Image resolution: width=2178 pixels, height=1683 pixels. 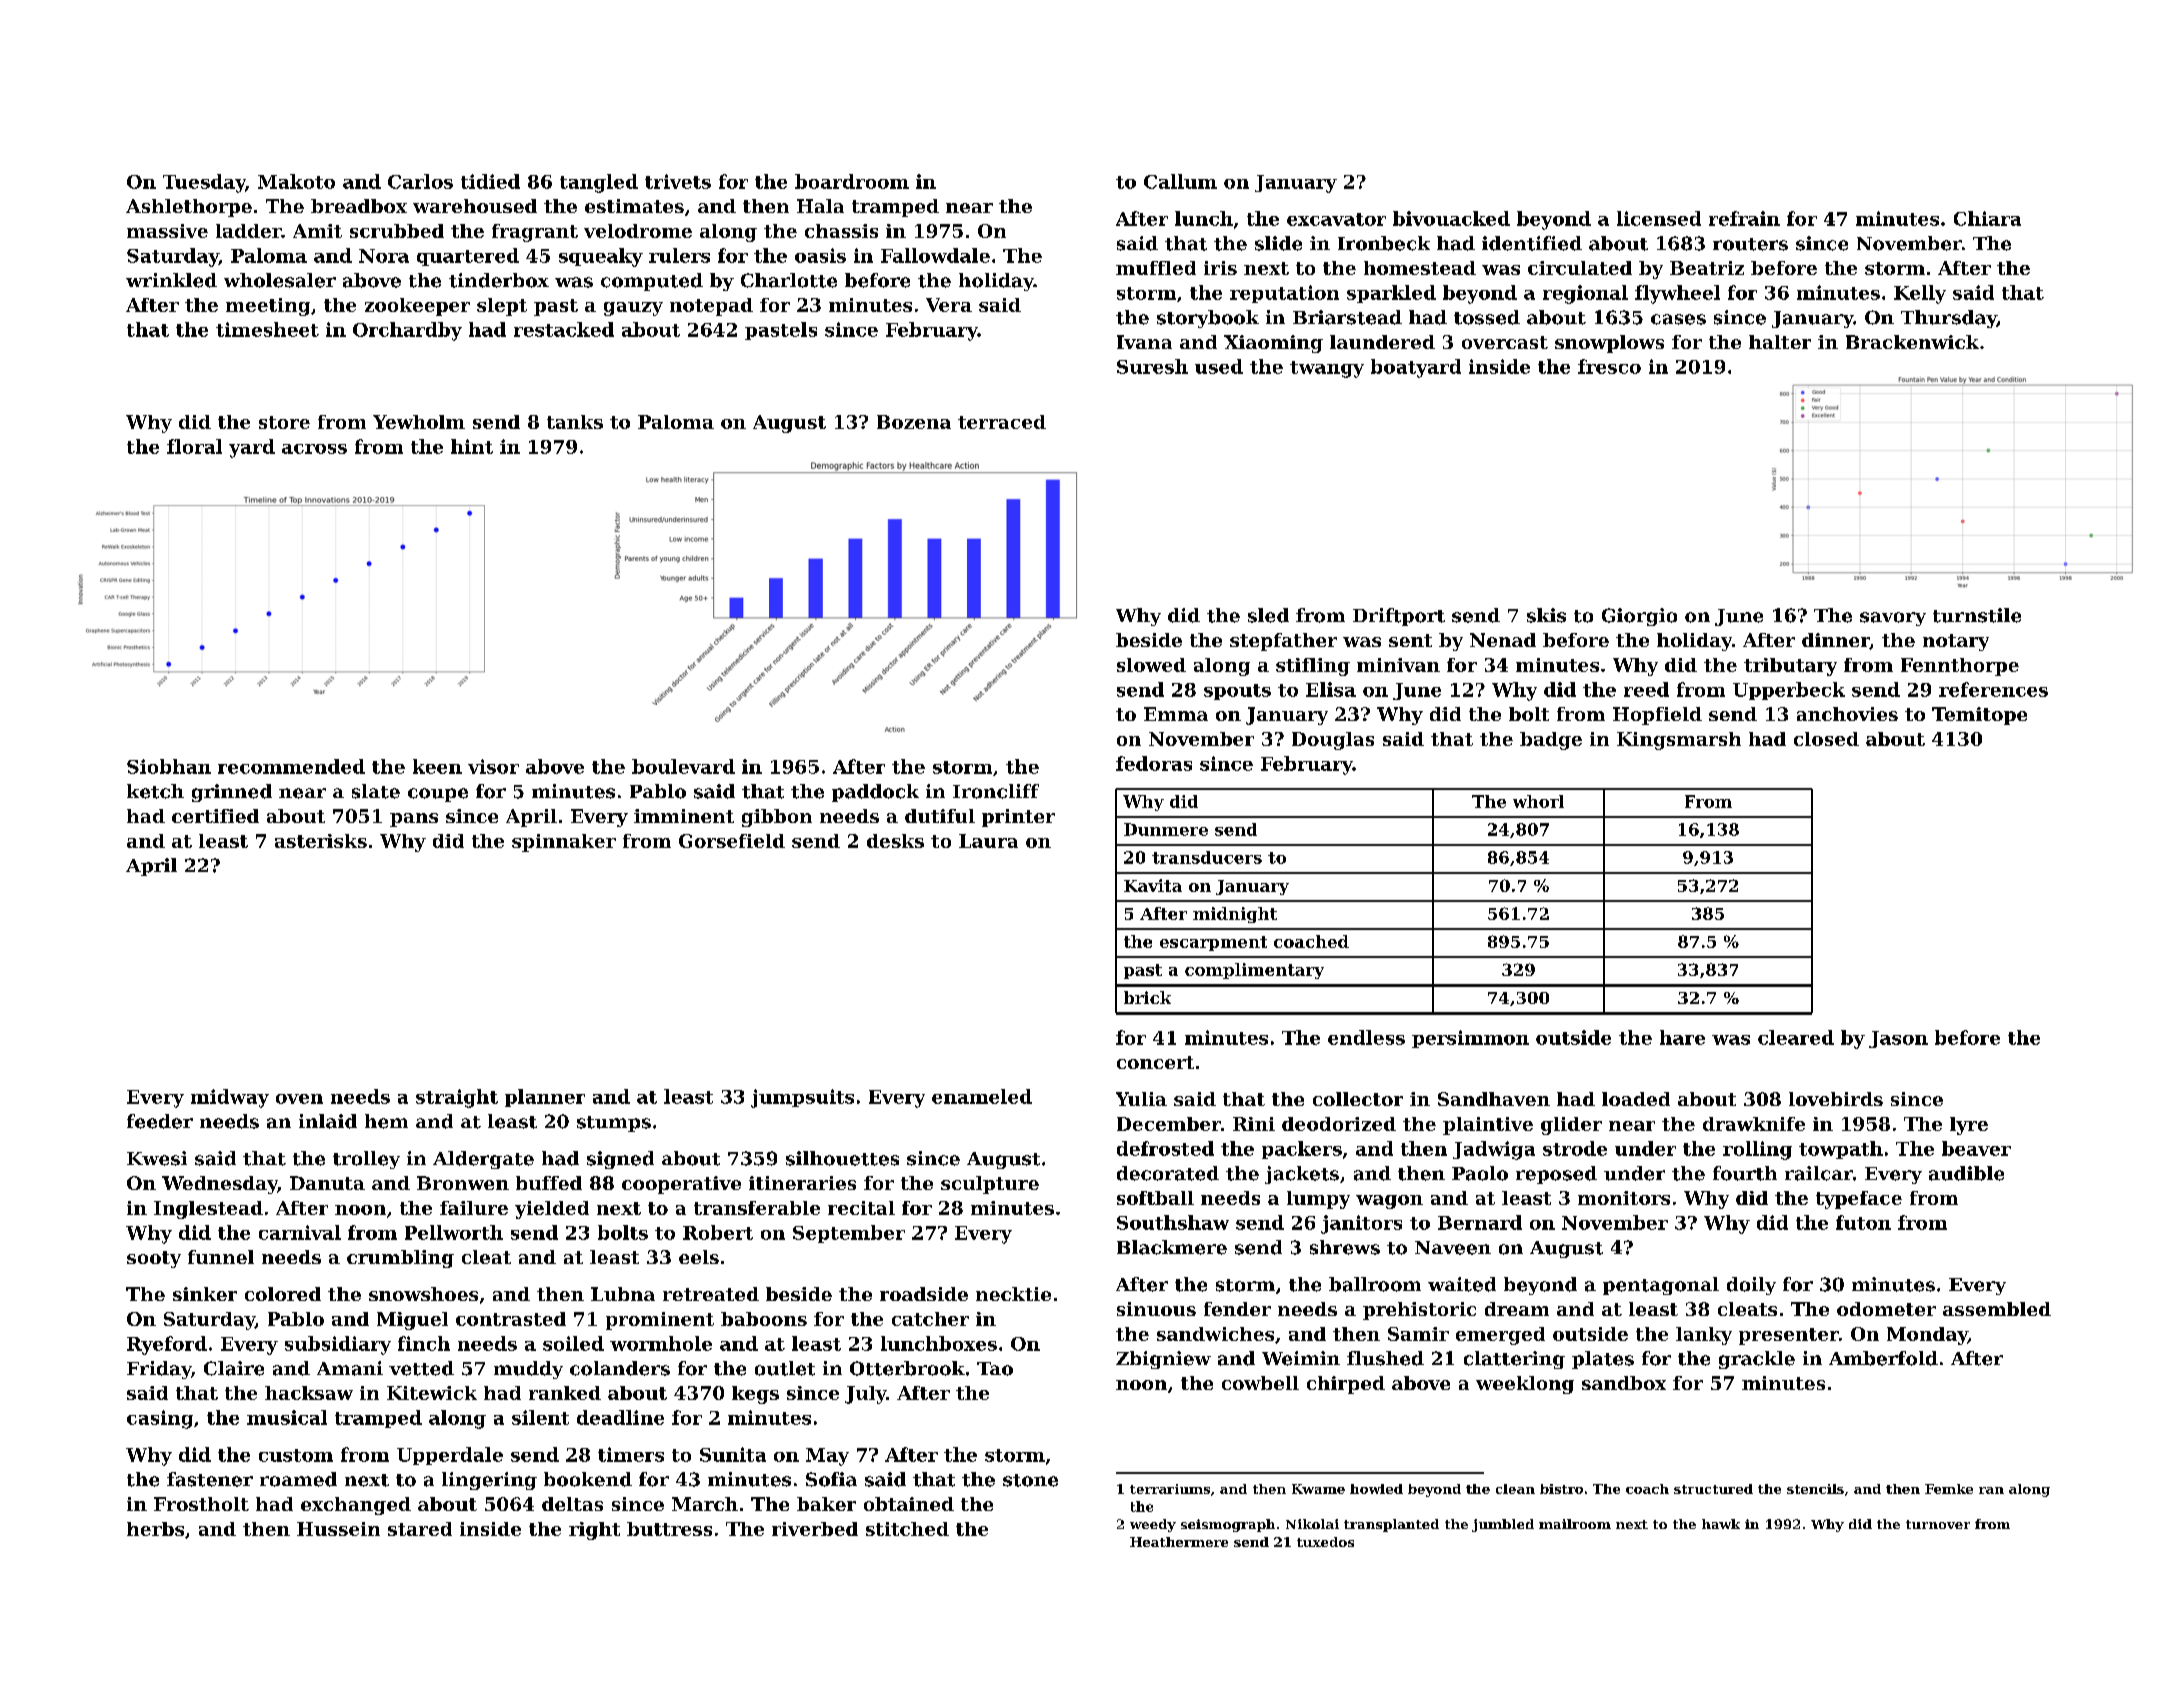 I want to click on tidied, so click(x=490, y=181).
